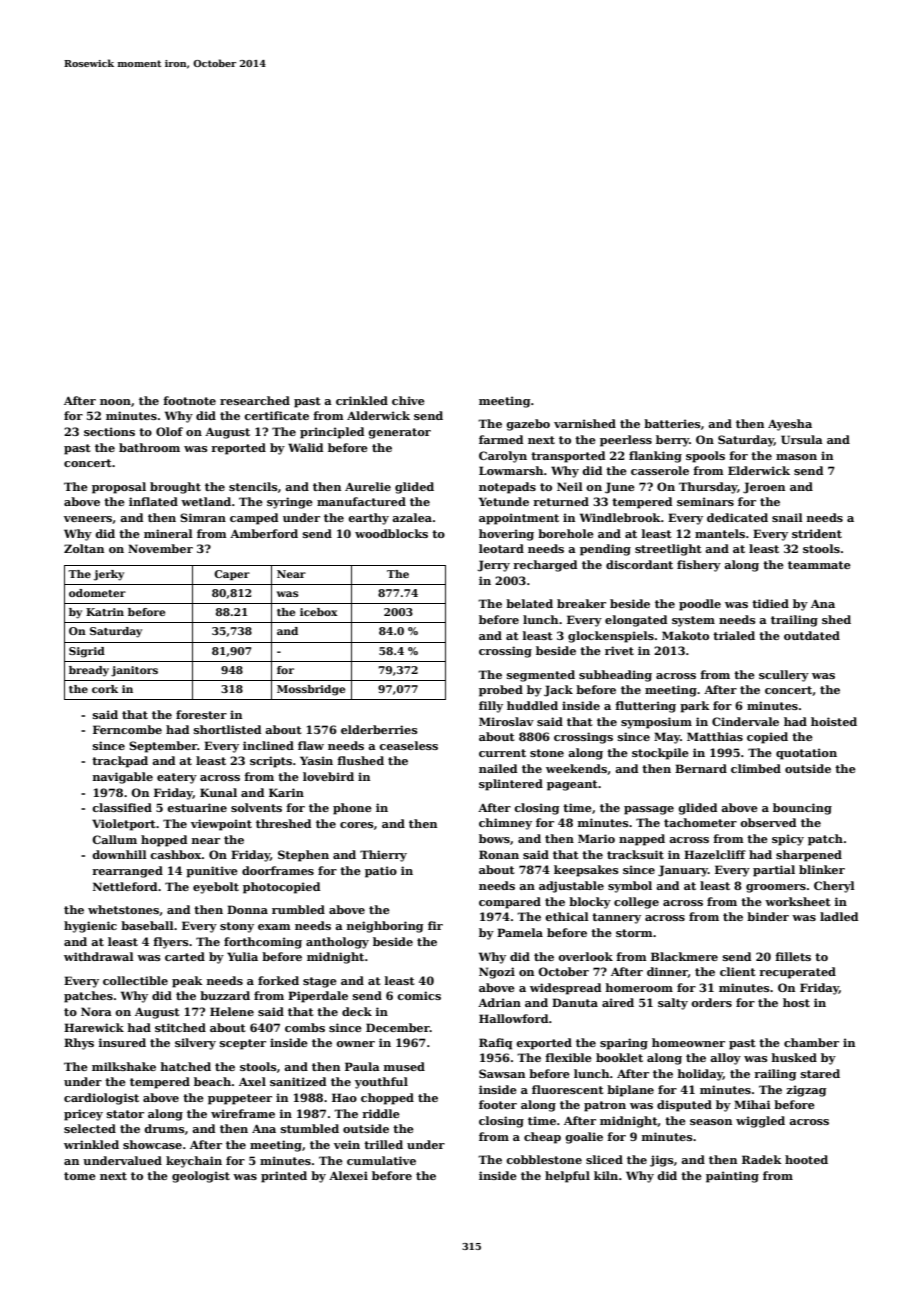 The height and width of the image is (1308, 924). I want to click on splintered, so click(511, 785).
